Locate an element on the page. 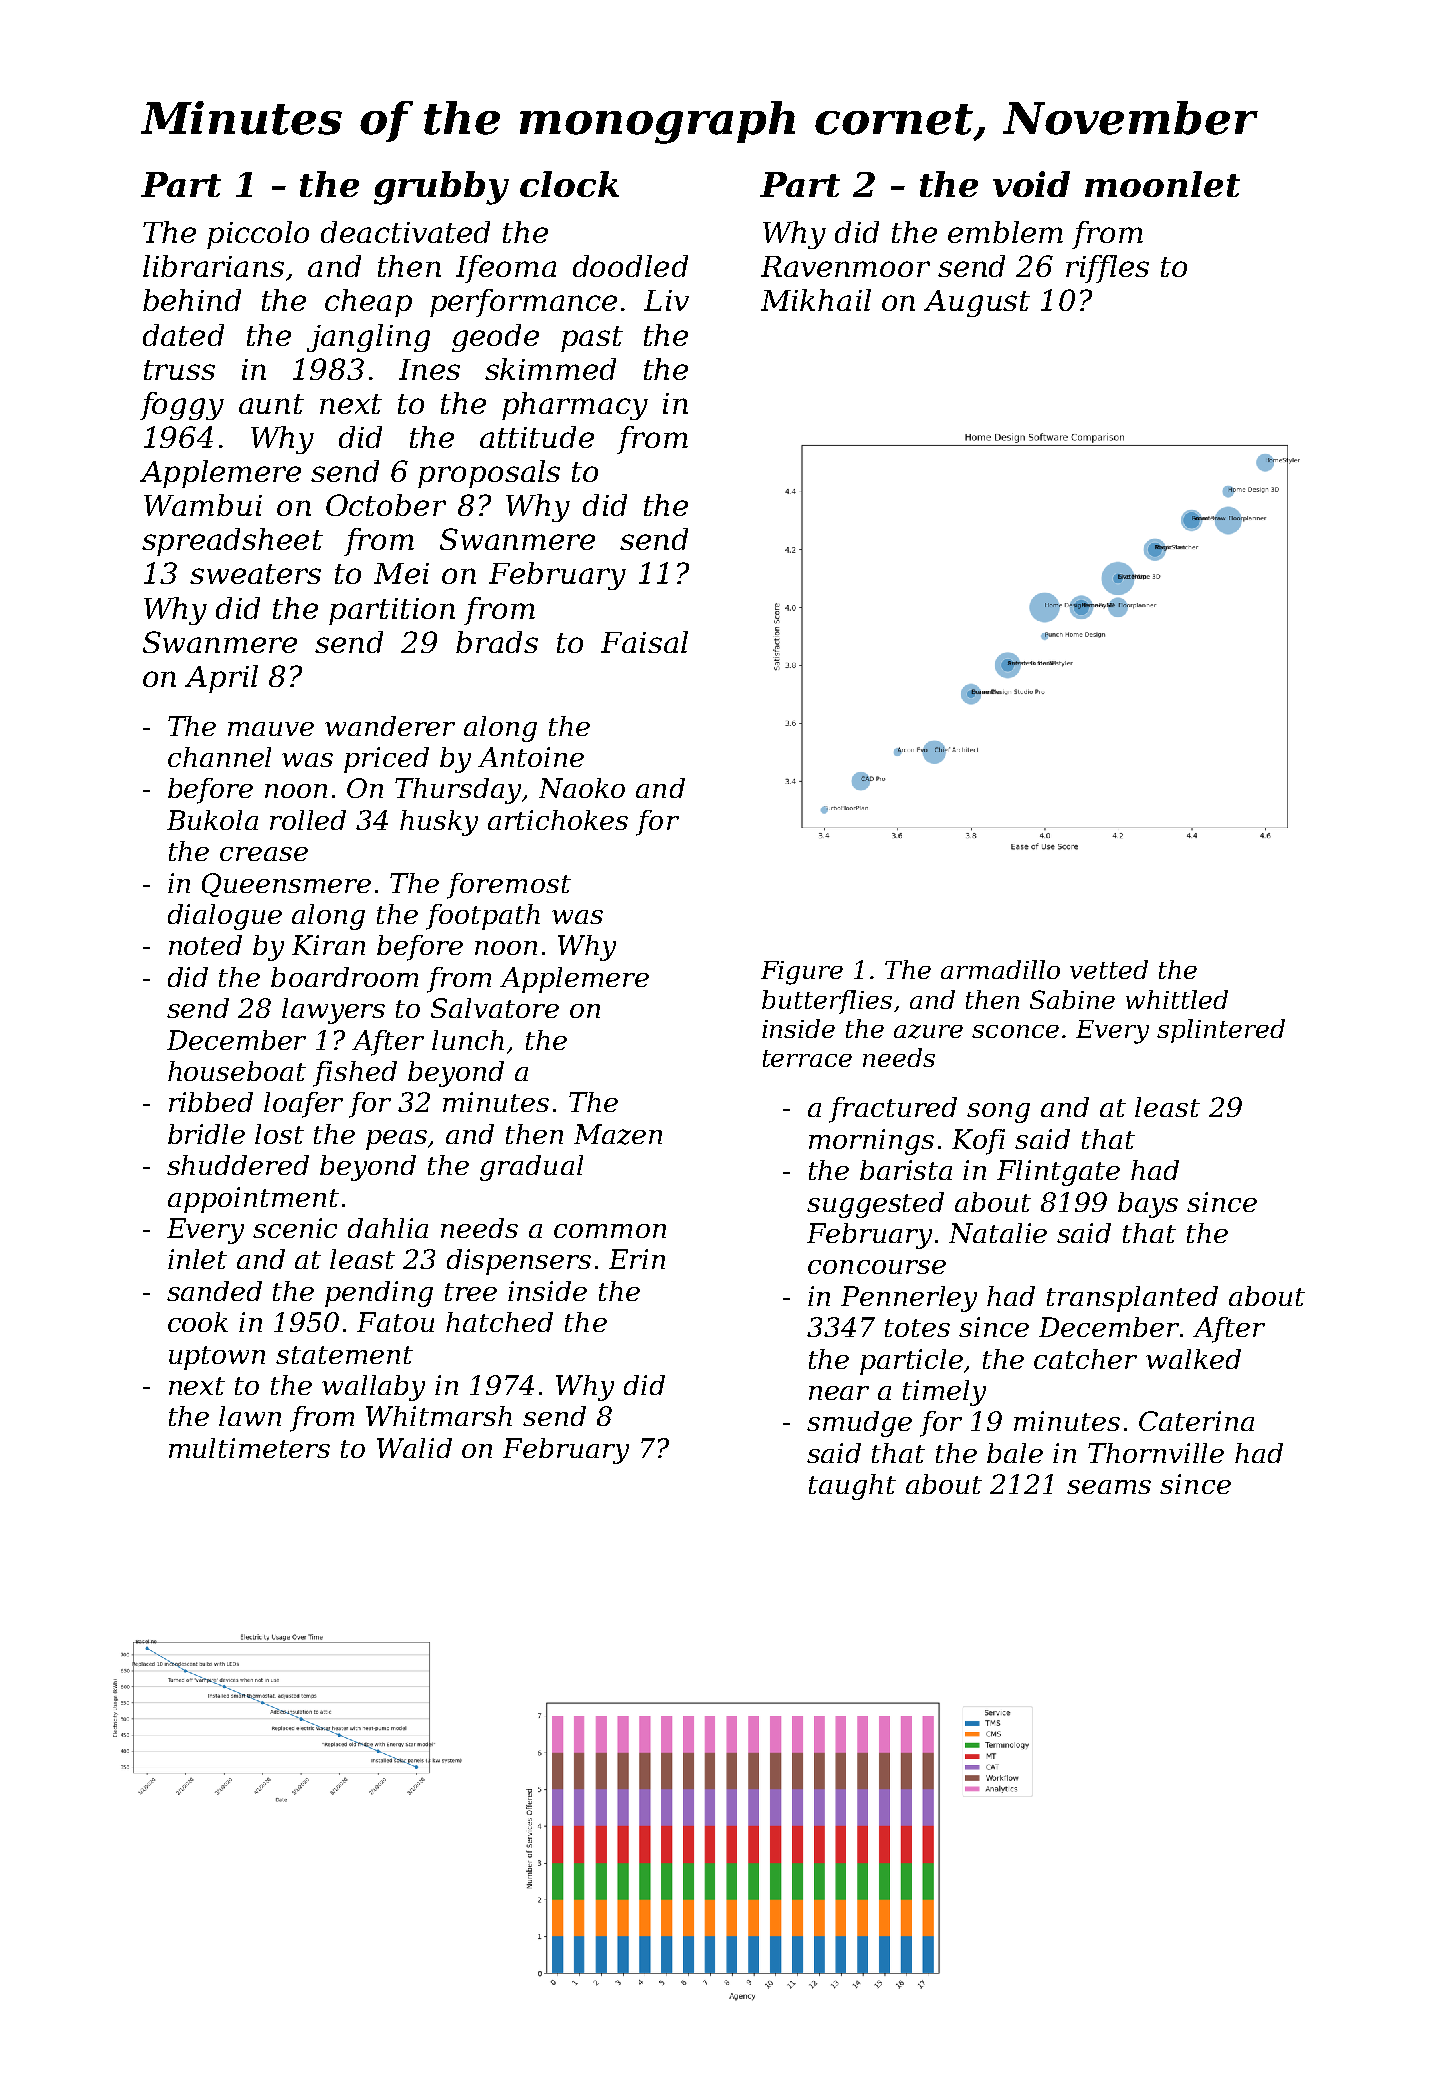  Bukola is located at coordinates (212, 820).
